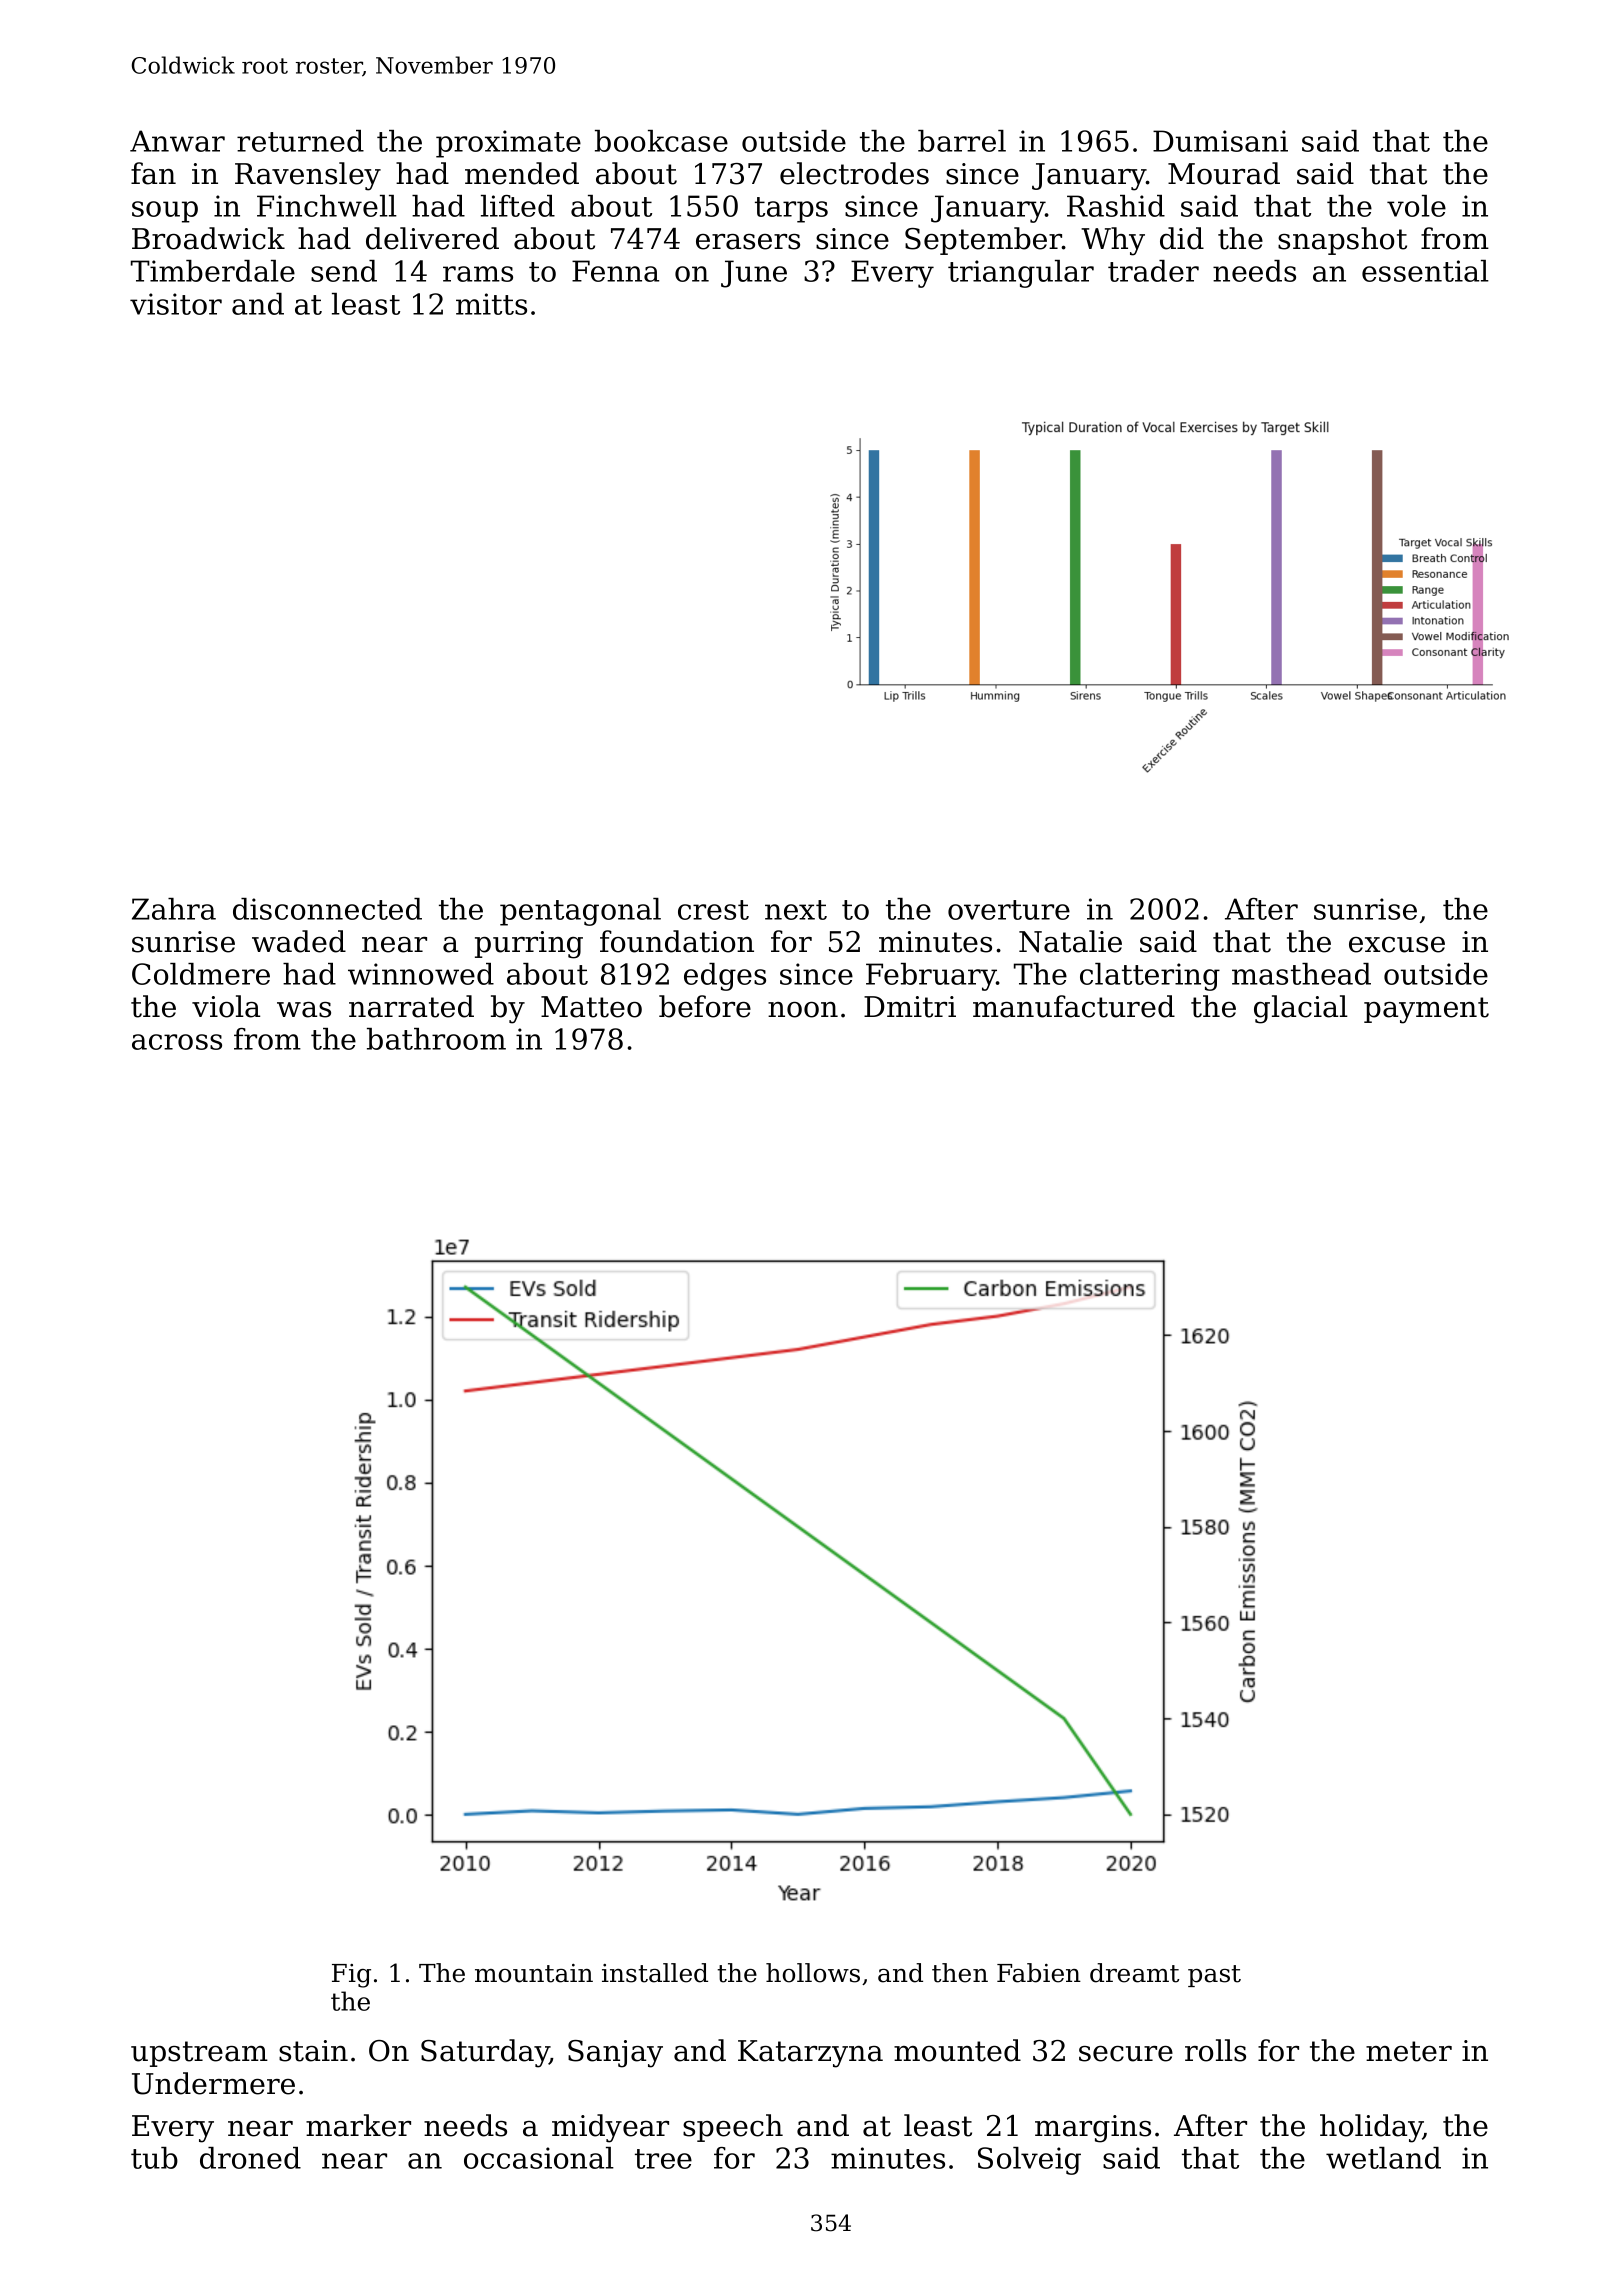  I want to click on mountain, so click(534, 1973).
